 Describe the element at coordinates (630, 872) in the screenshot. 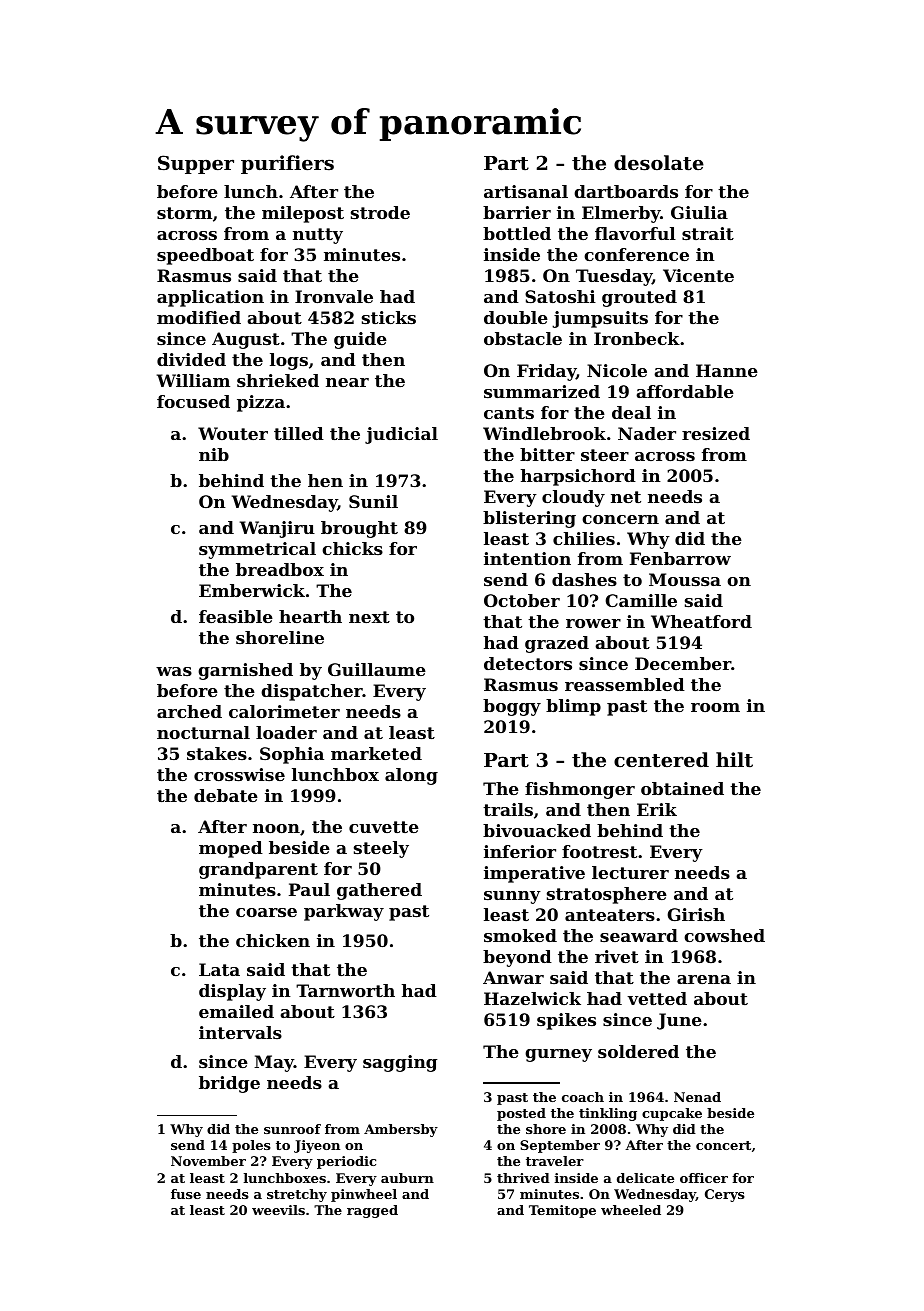

I see `lecturer` at that location.
